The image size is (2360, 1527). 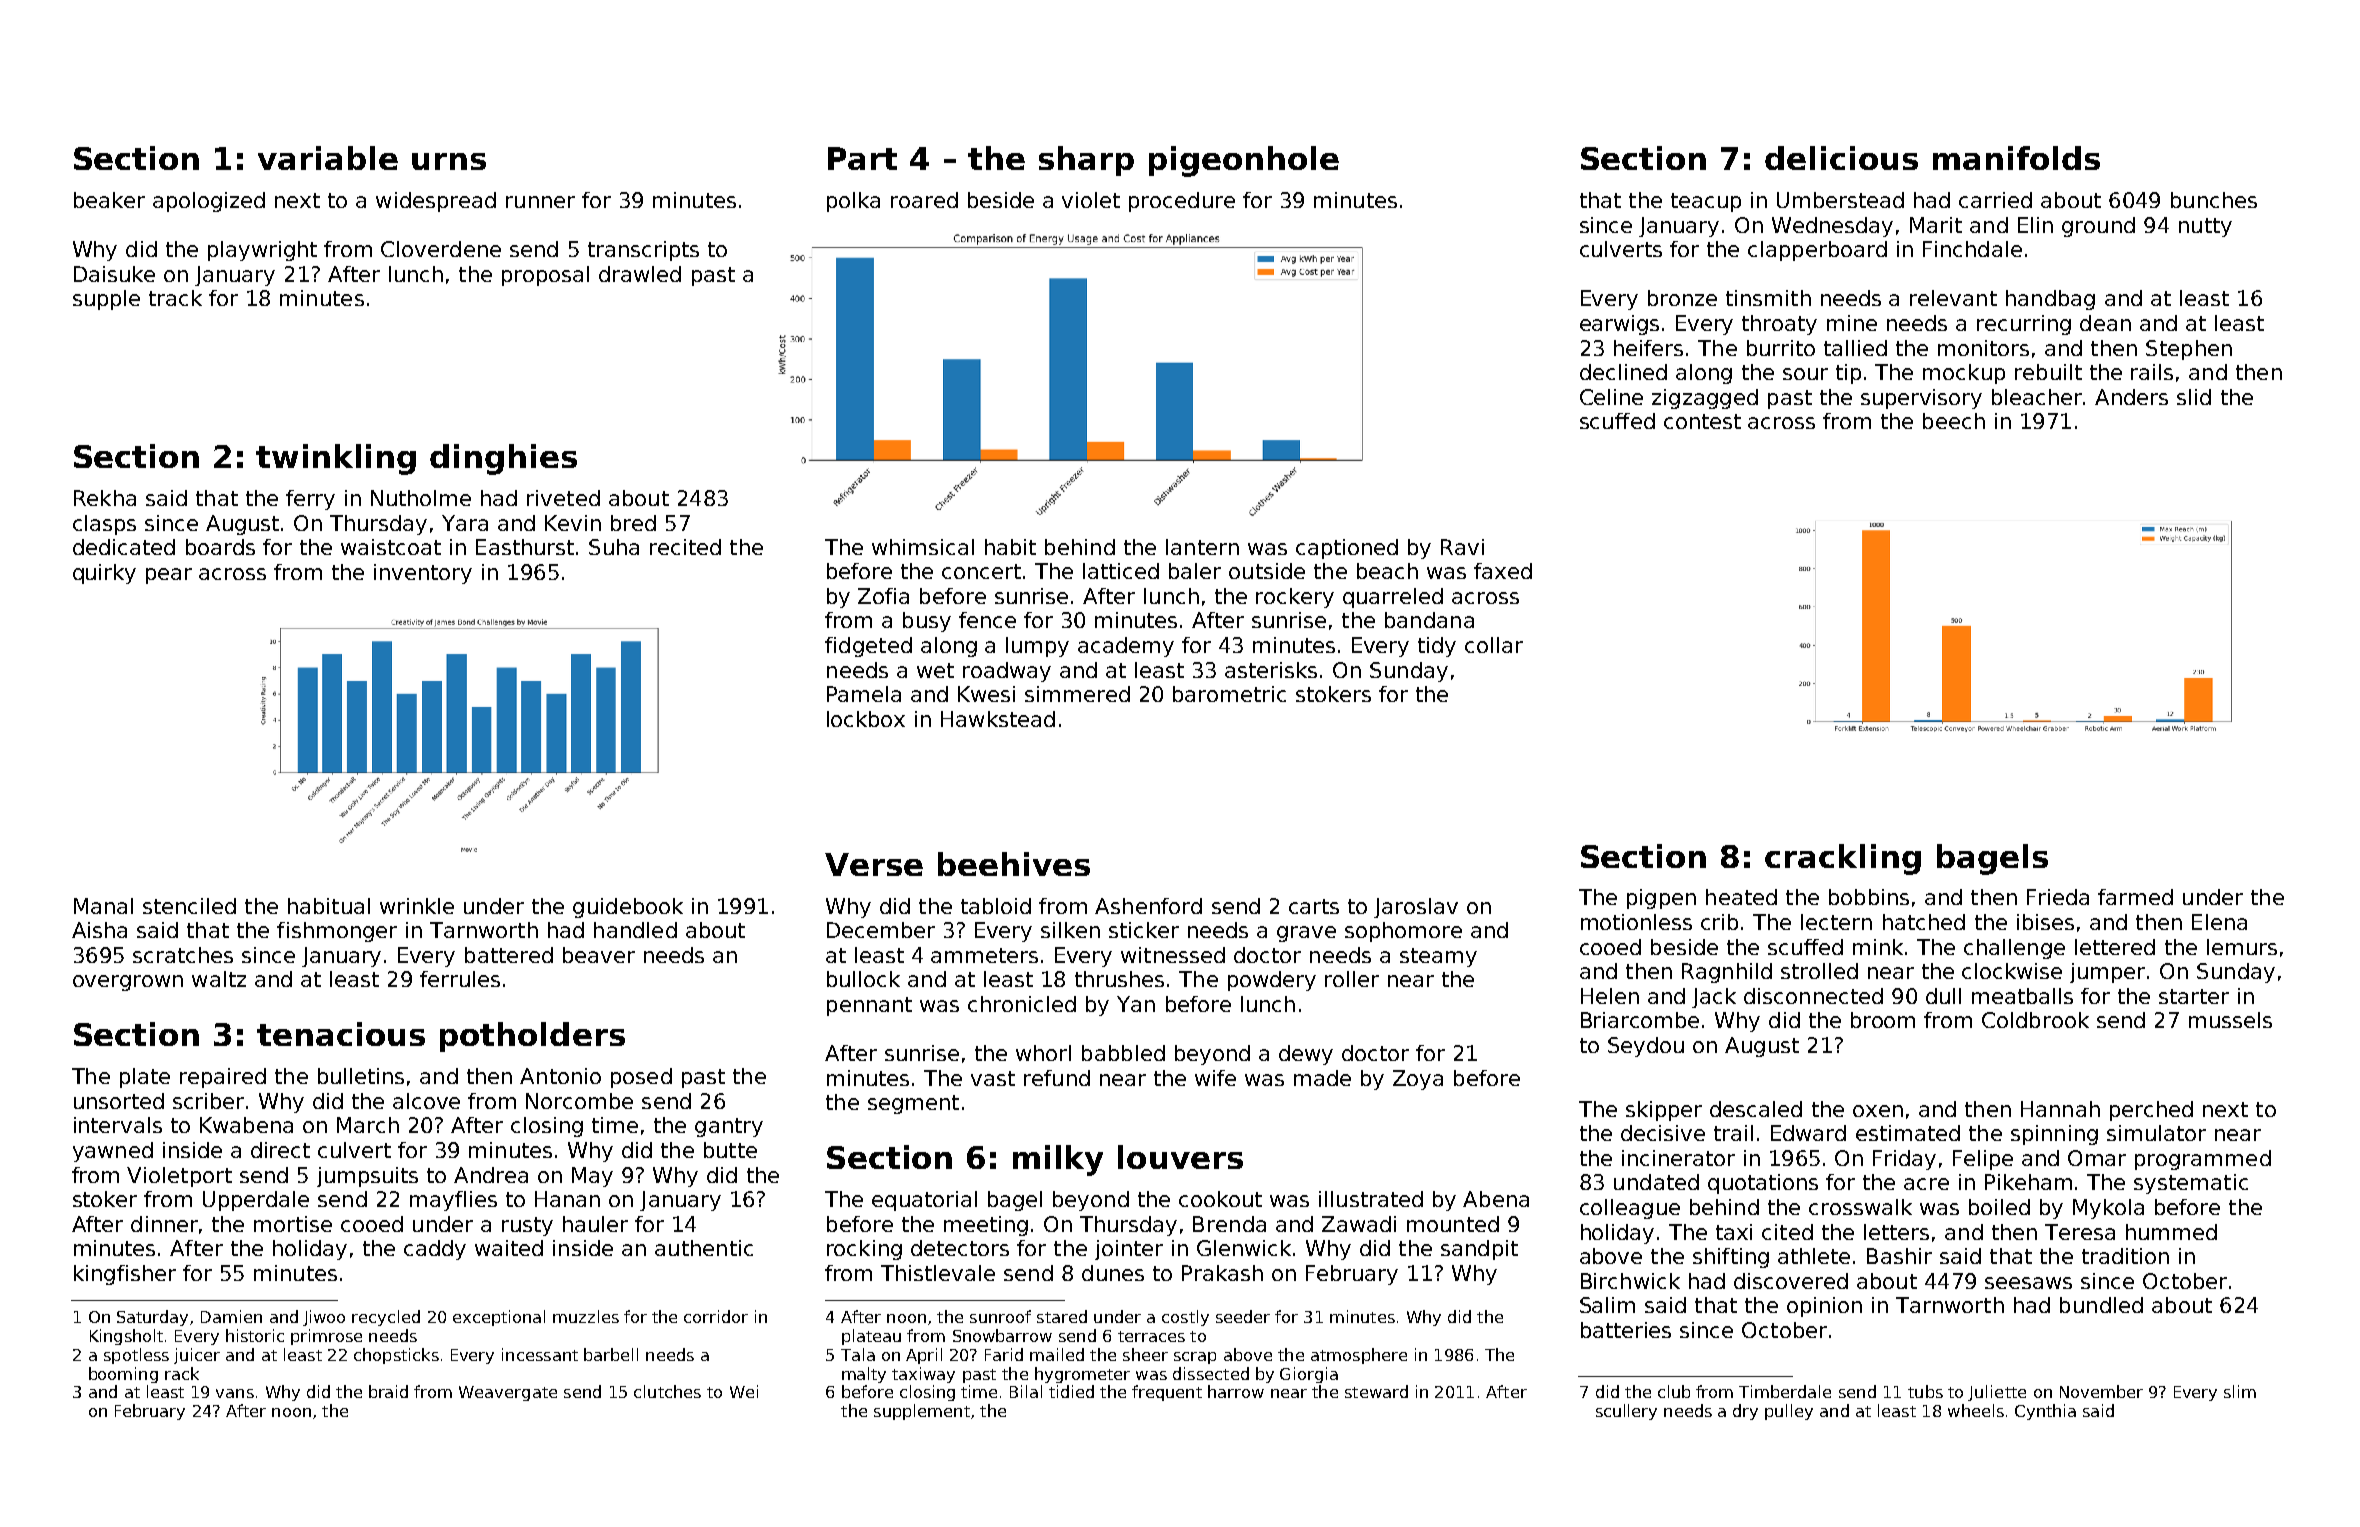 What do you see at coordinates (508, 1393) in the image?
I see `Weavergate` at bounding box center [508, 1393].
